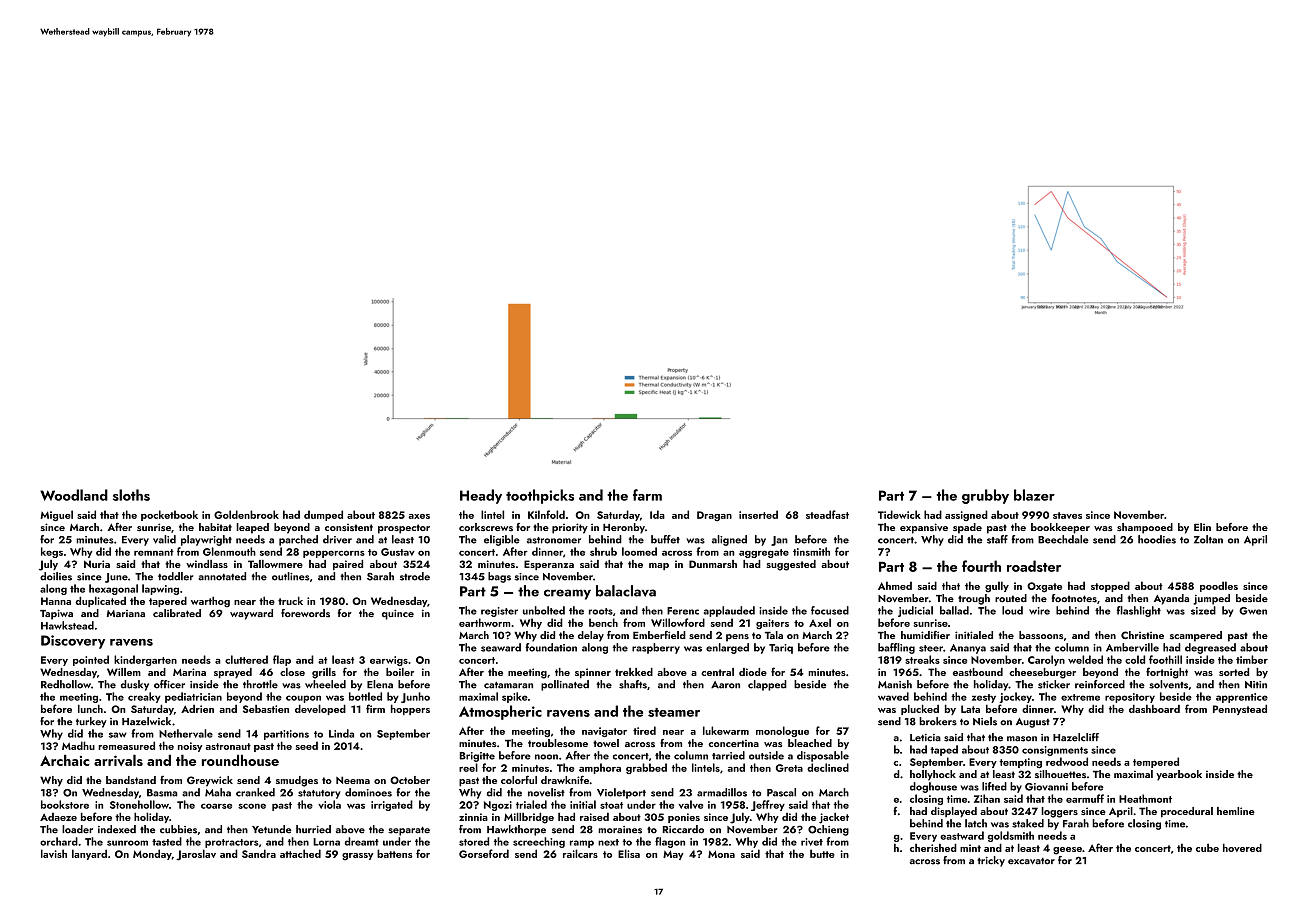 Image resolution: width=1308 pixels, height=924 pixels. What do you see at coordinates (298, 540) in the screenshot?
I see `parched` at bounding box center [298, 540].
